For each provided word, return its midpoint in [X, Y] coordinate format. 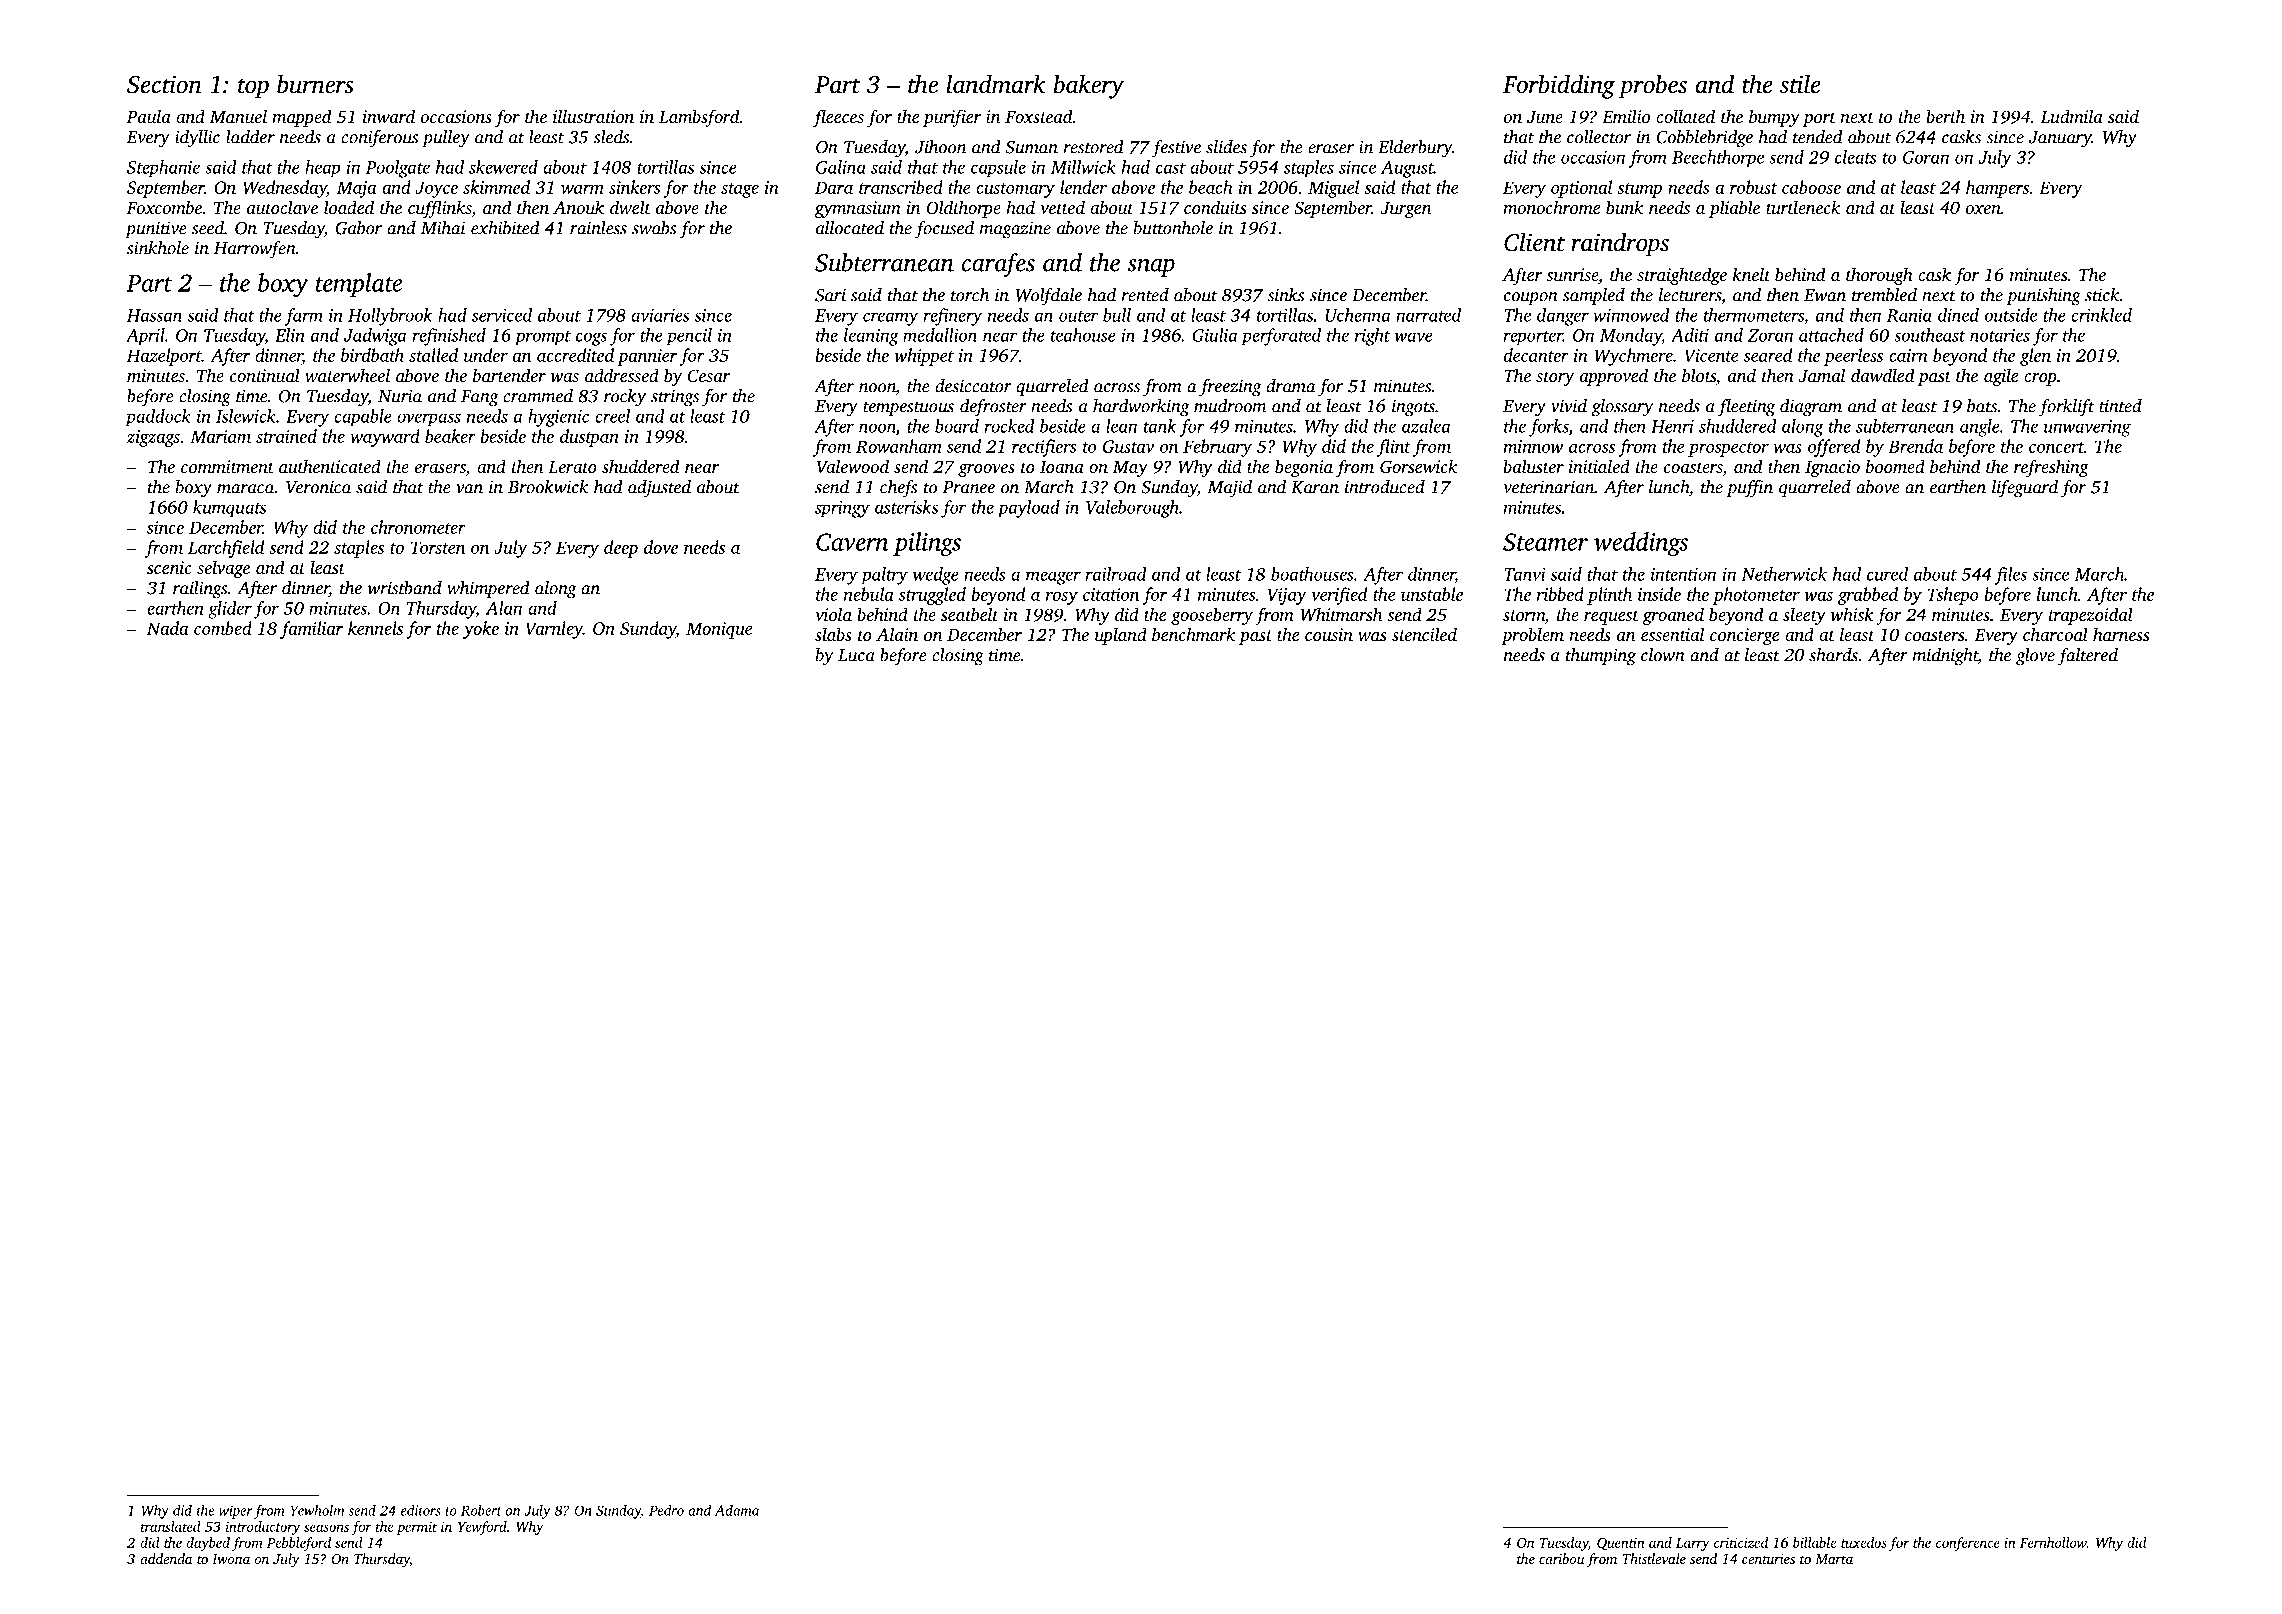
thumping [1601, 657]
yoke [481, 630]
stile [1800, 84]
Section [164, 84]
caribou [1561, 1558]
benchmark [1193, 634]
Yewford [482, 1528]
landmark [996, 84]
